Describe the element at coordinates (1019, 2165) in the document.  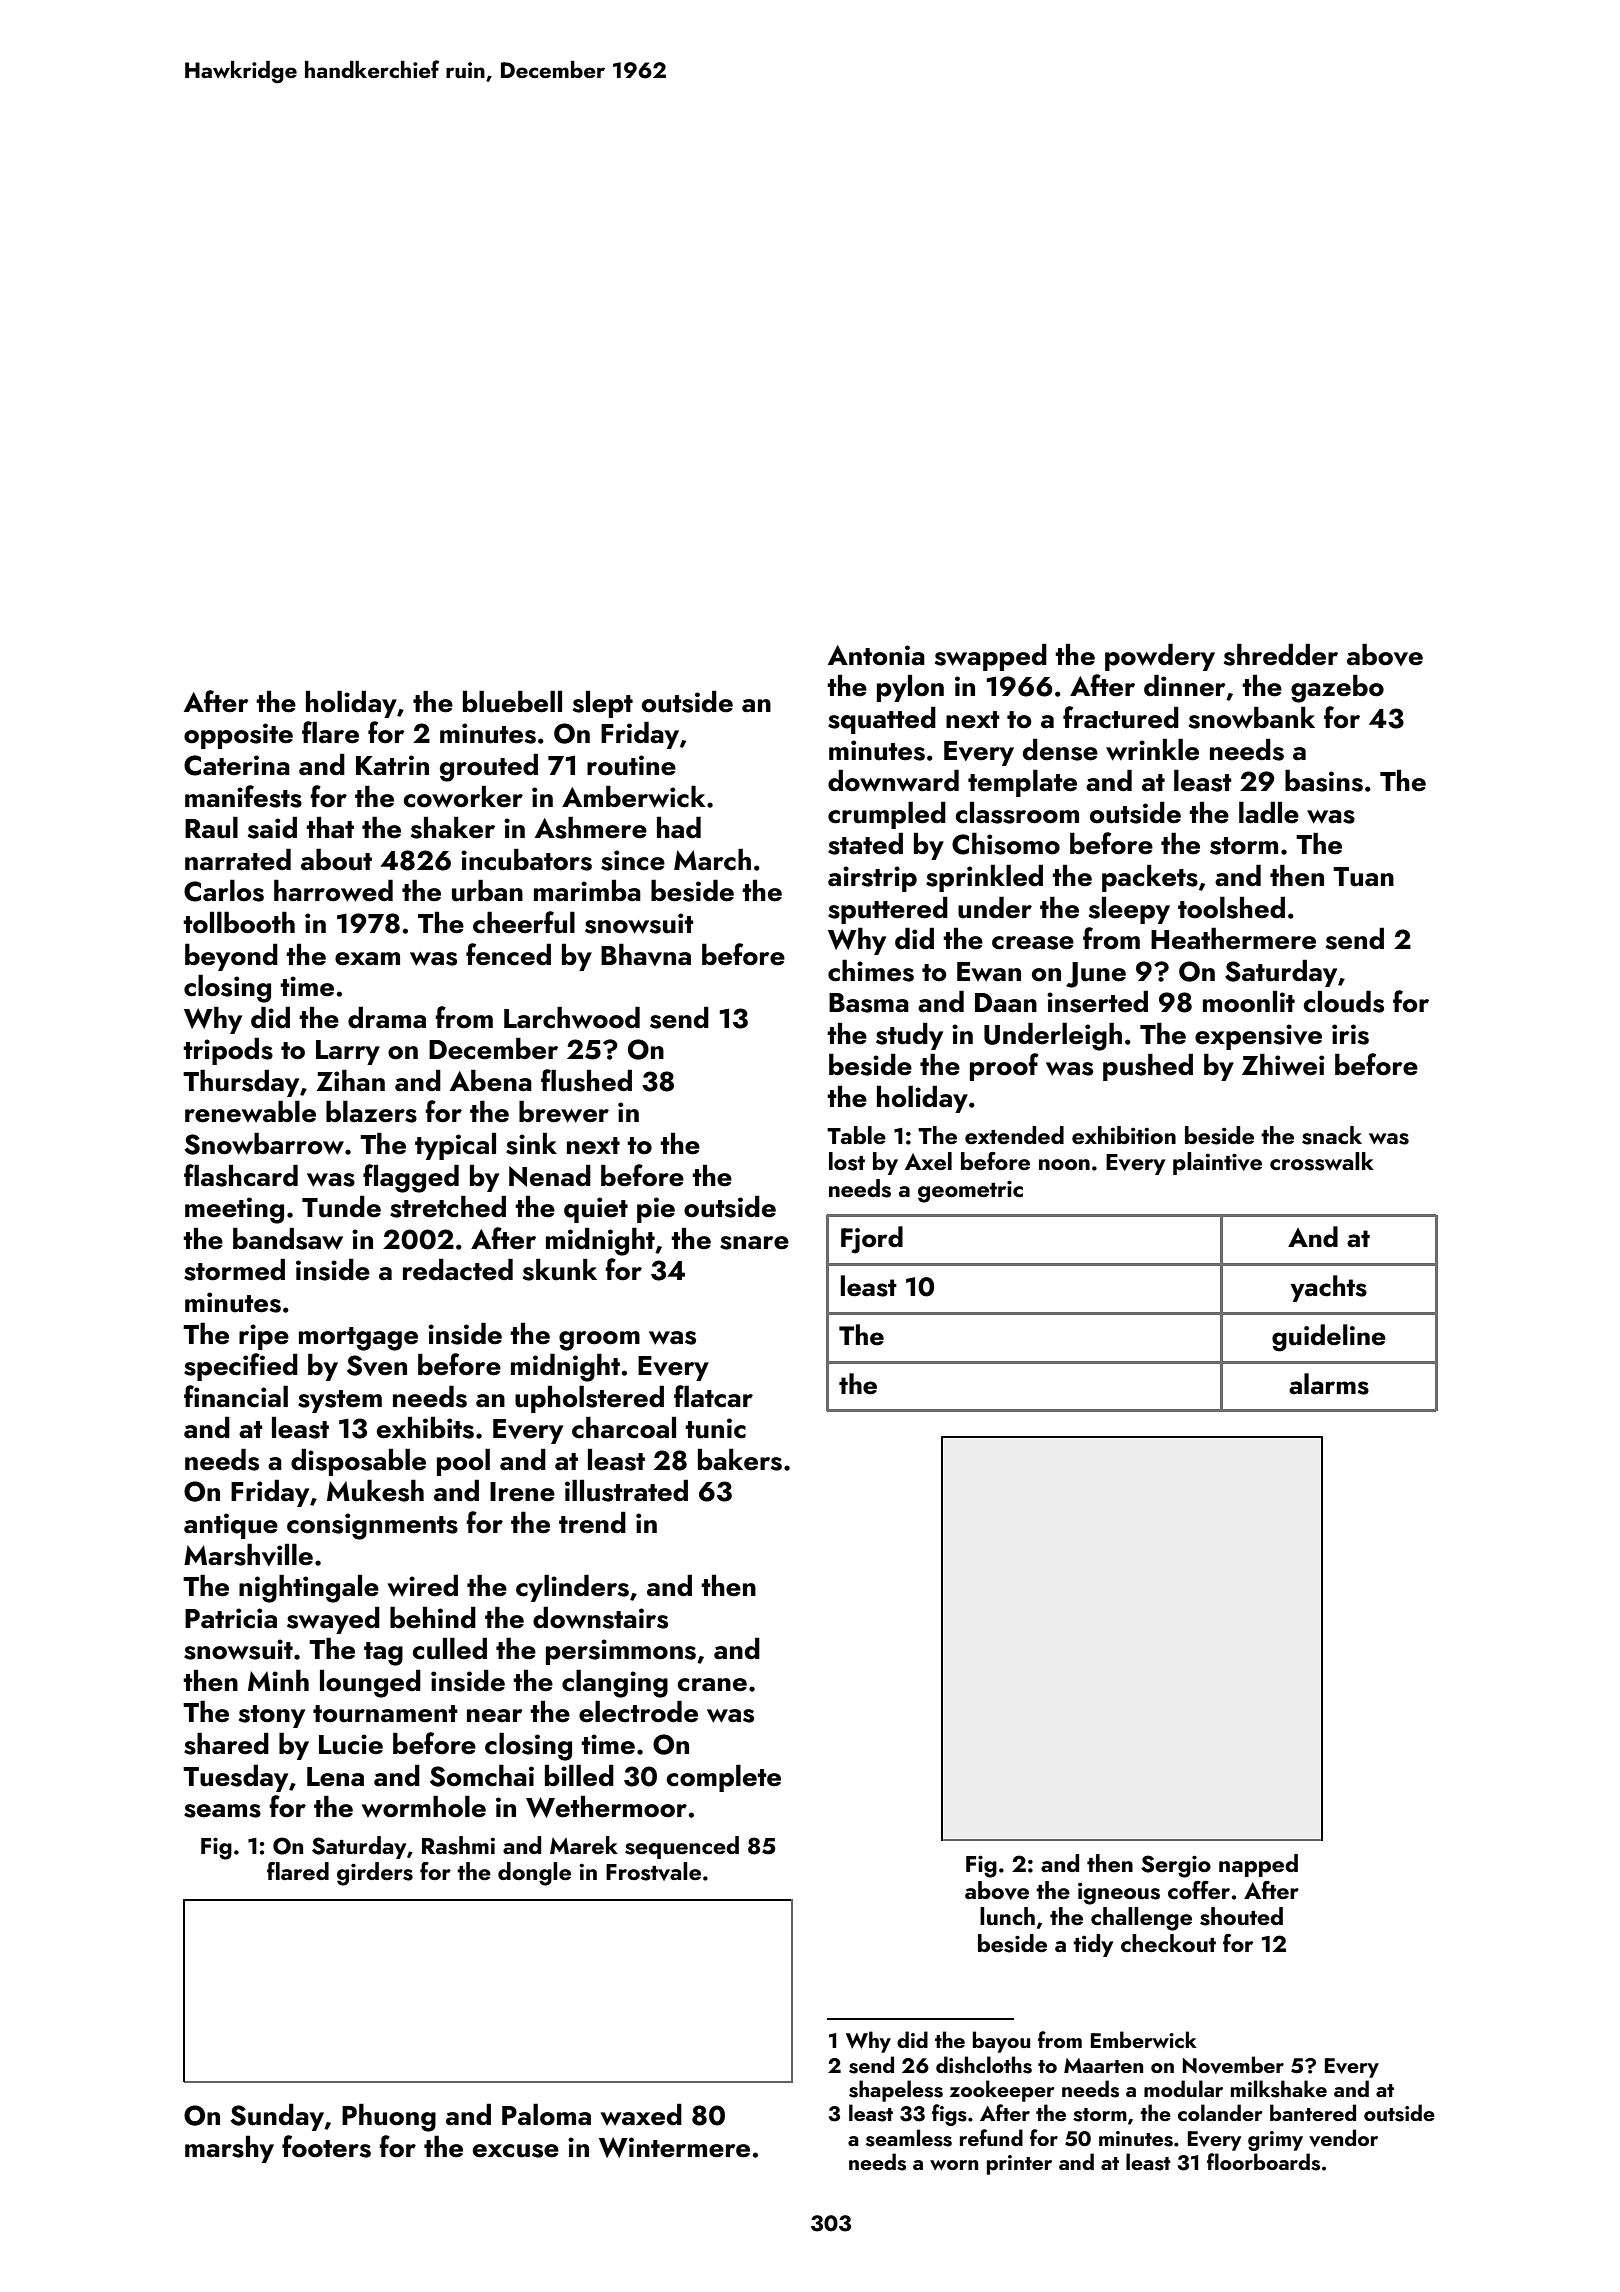
I see `printer` at that location.
